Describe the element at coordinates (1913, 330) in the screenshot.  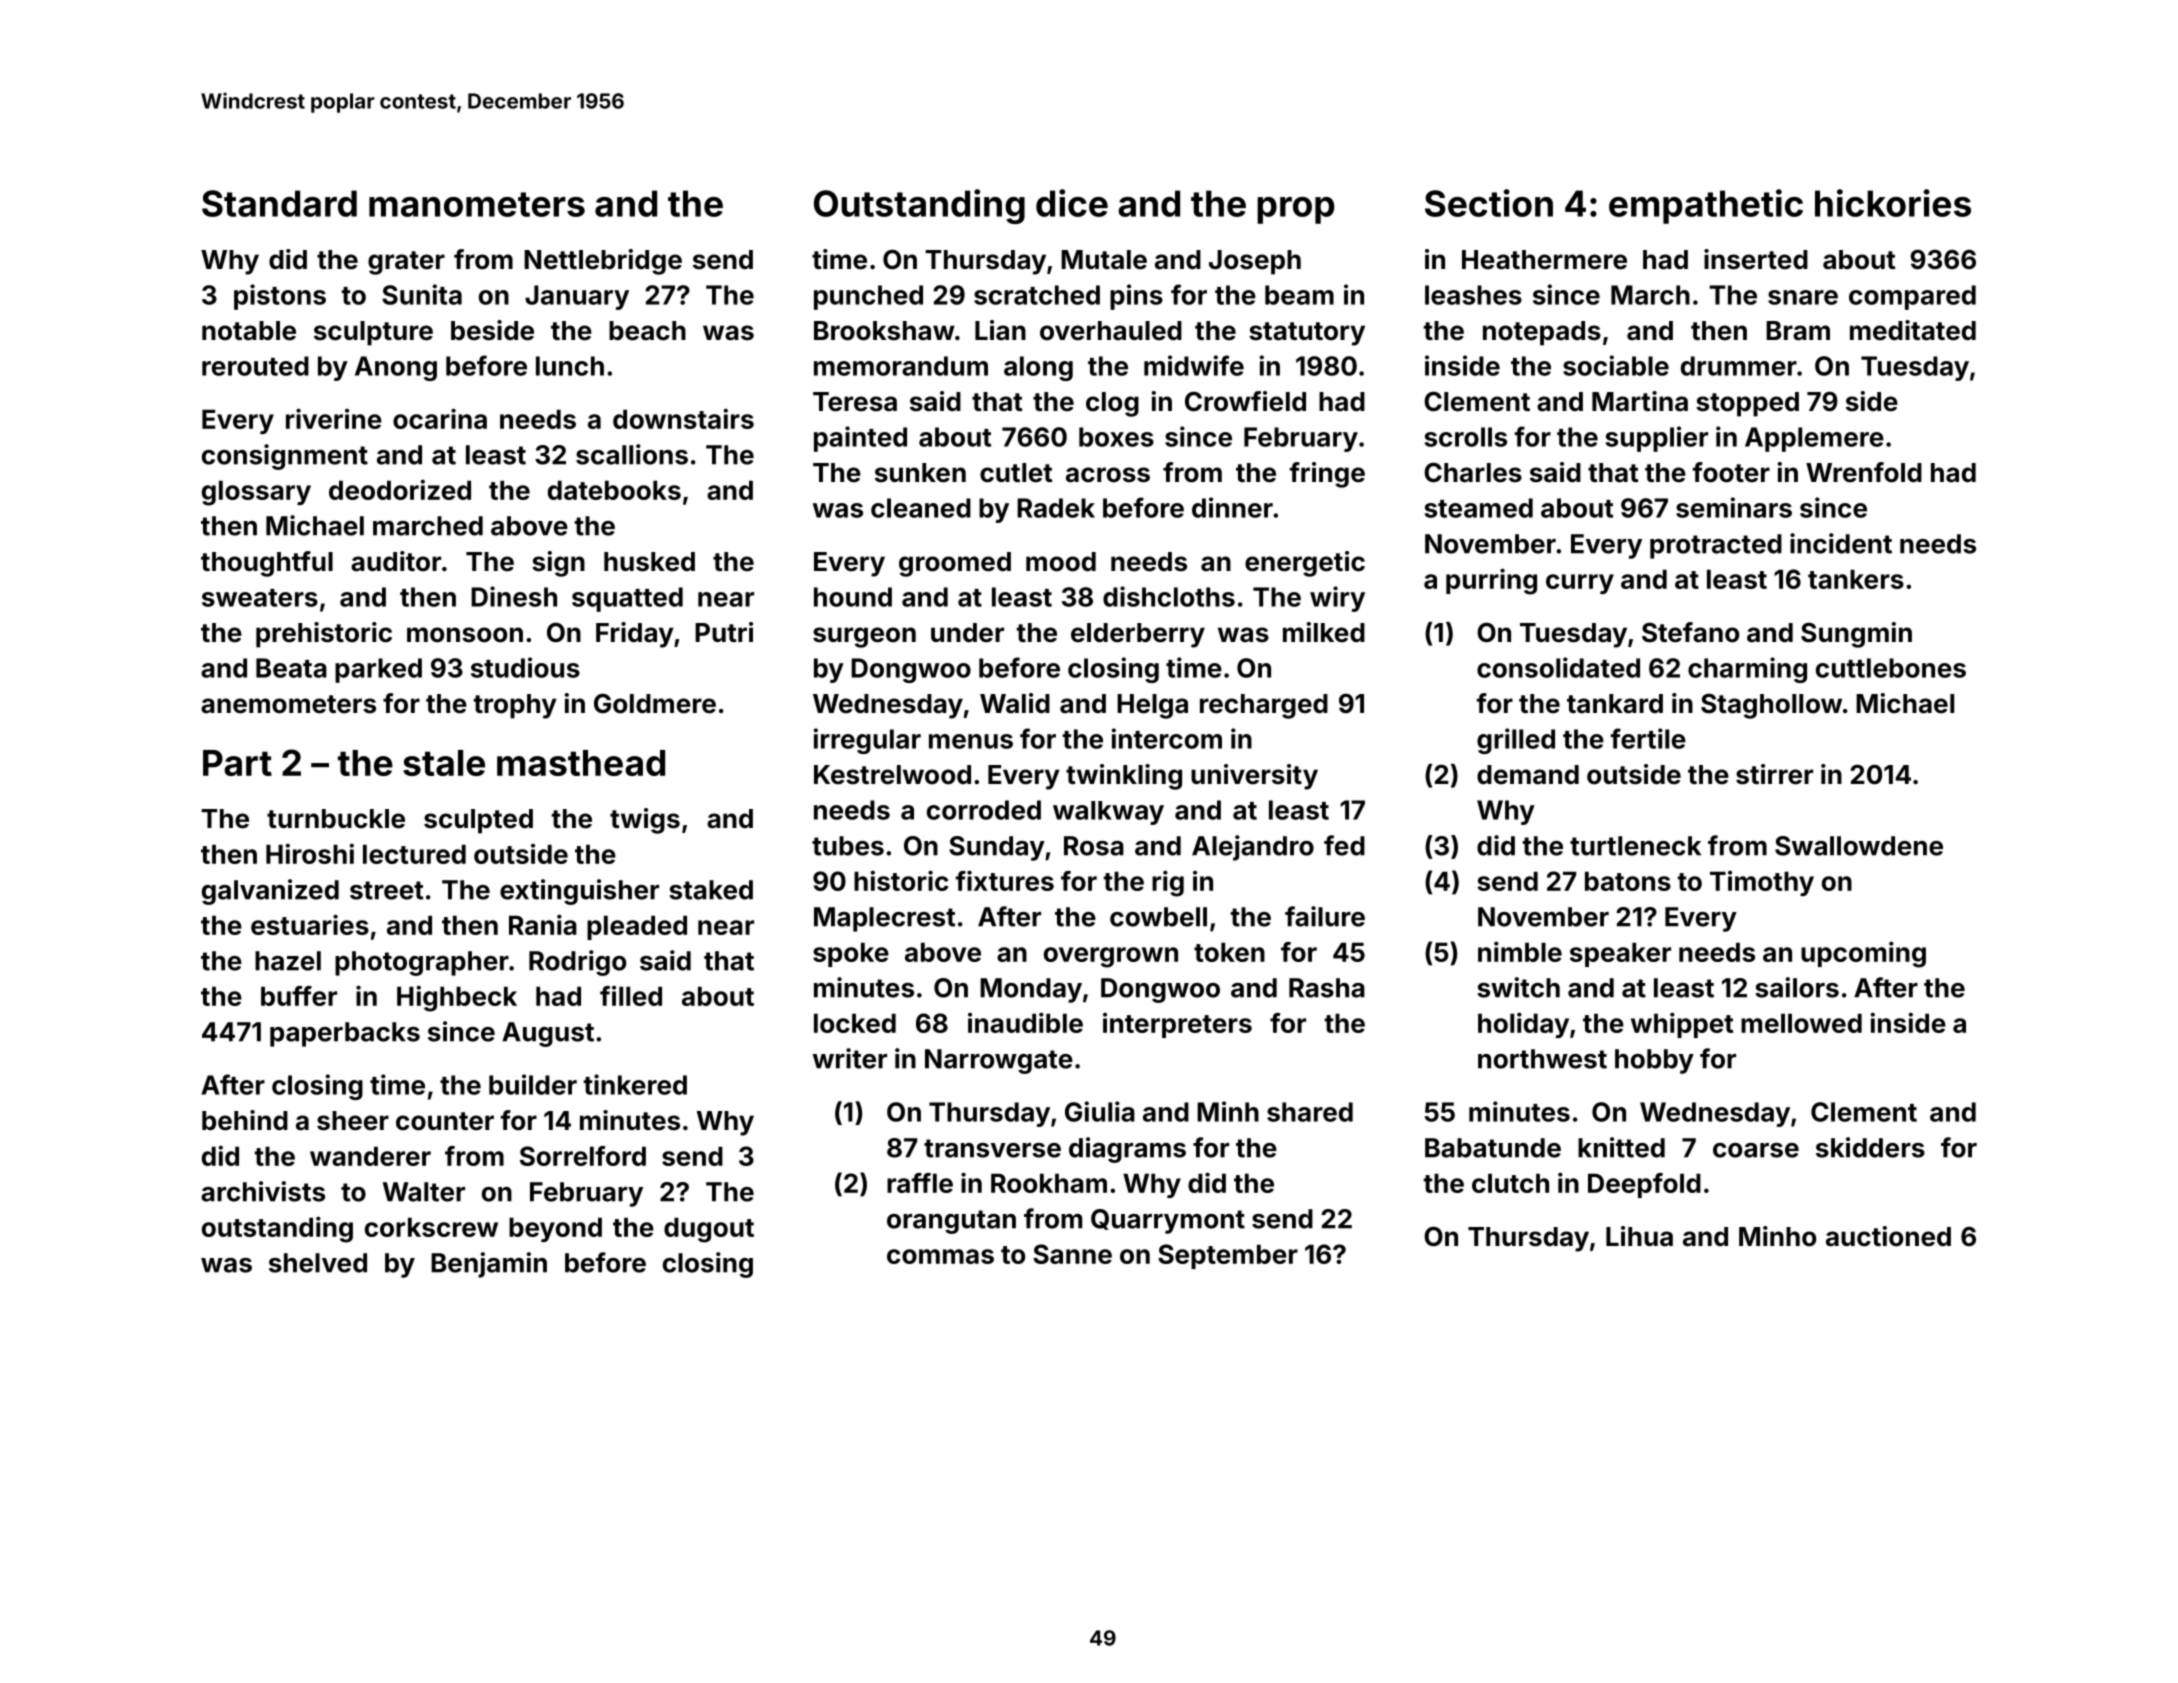
I see `meditated` at that location.
